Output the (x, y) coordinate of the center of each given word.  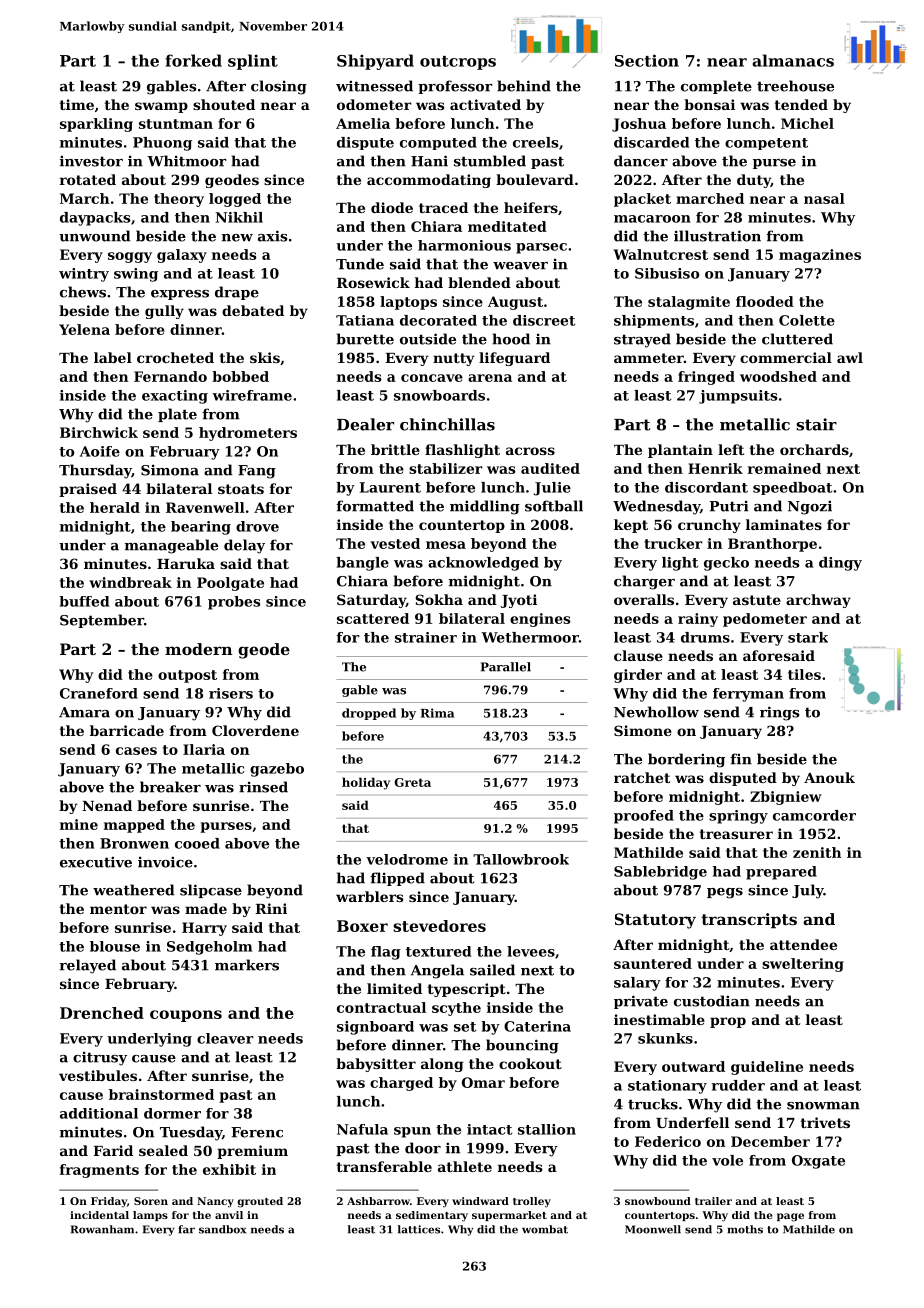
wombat (545, 1229)
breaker (170, 787)
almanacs (793, 60)
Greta (413, 782)
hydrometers (248, 434)
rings (779, 713)
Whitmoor (187, 161)
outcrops (458, 63)
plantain (680, 451)
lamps (150, 1216)
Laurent (390, 487)
